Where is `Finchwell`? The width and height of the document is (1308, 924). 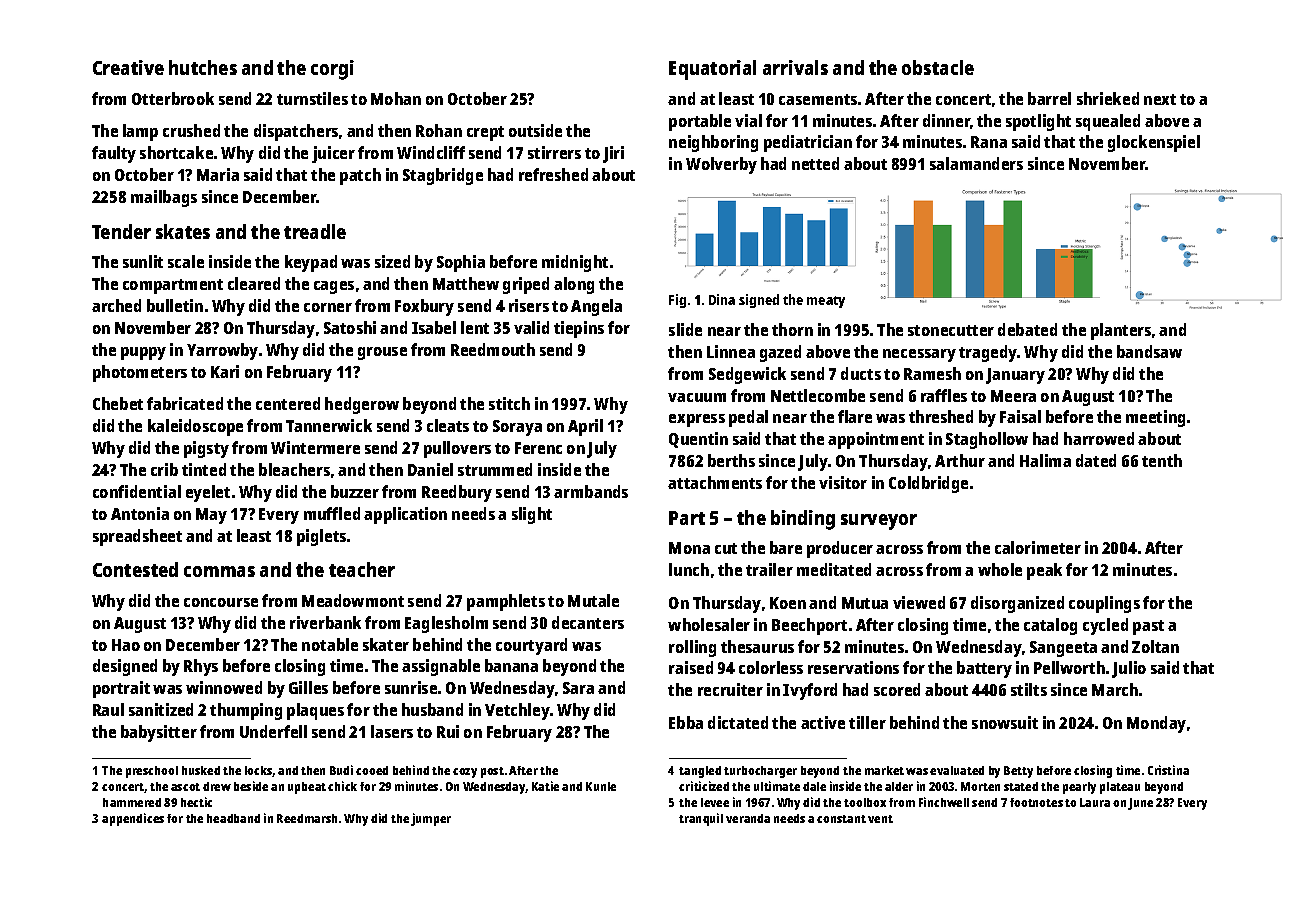
Finchwell is located at coordinates (944, 802).
